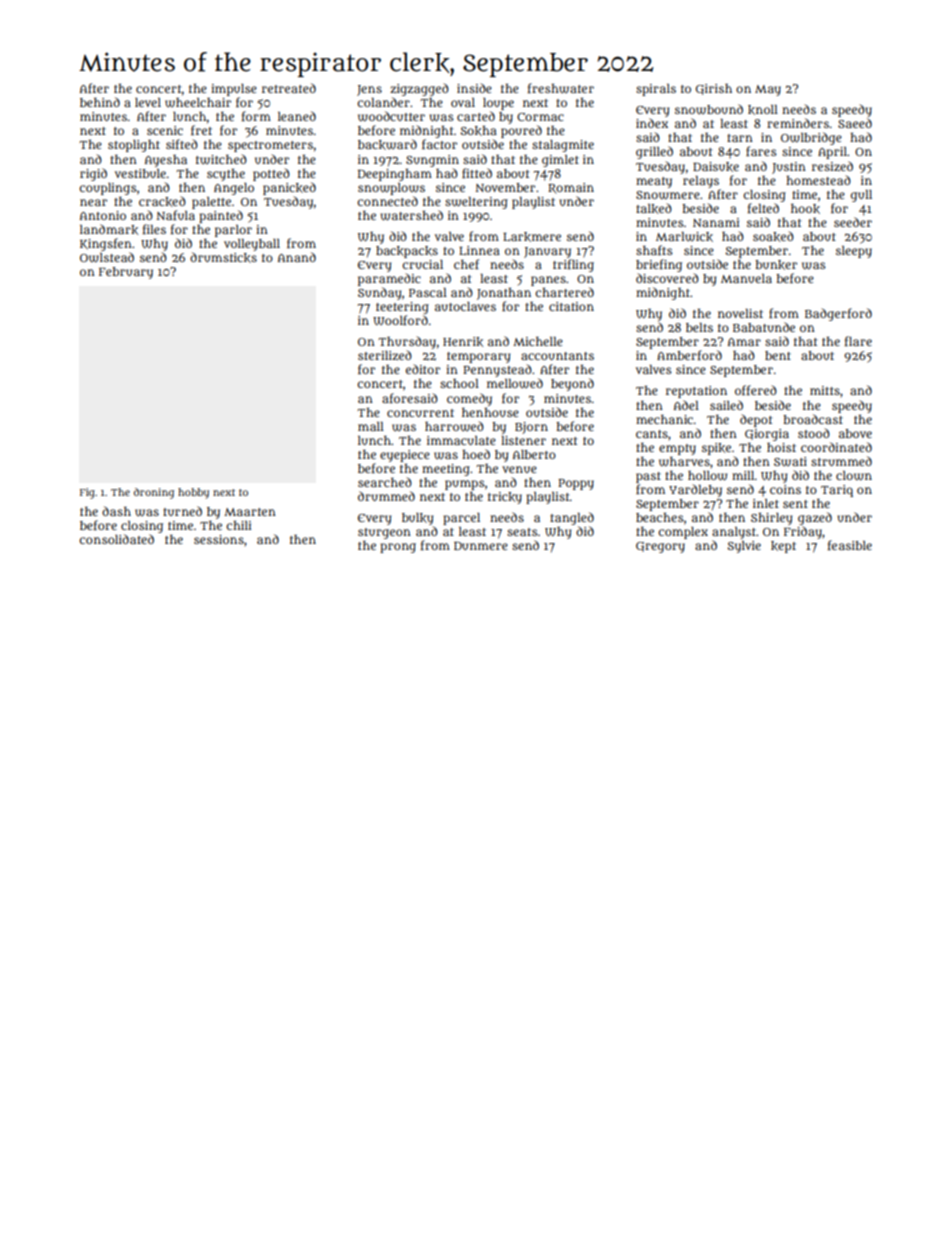  Describe the element at coordinates (572, 384) in the image. I see `beyond` at that location.
